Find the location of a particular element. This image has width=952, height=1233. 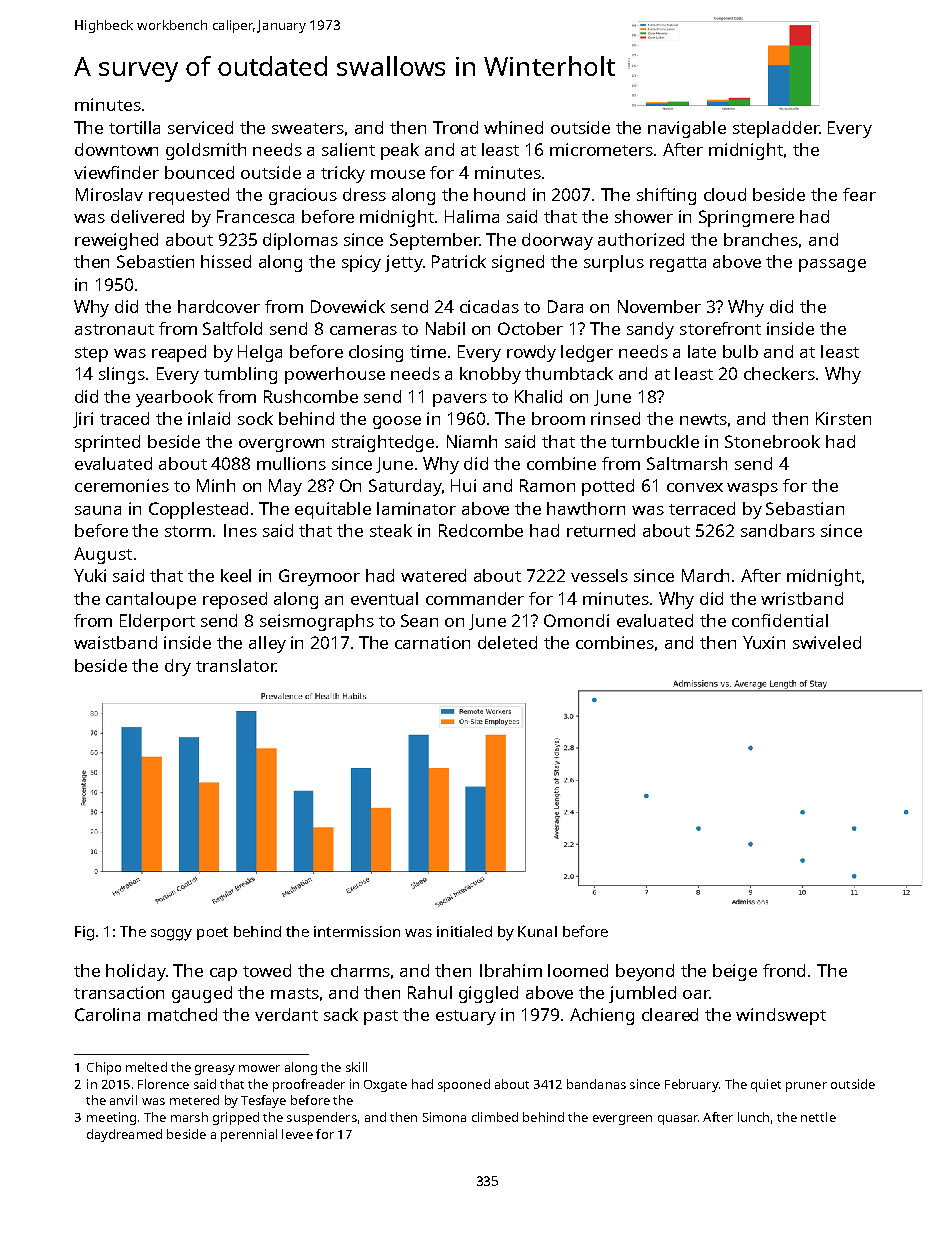

wasps is located at coordinates (752, 489).
